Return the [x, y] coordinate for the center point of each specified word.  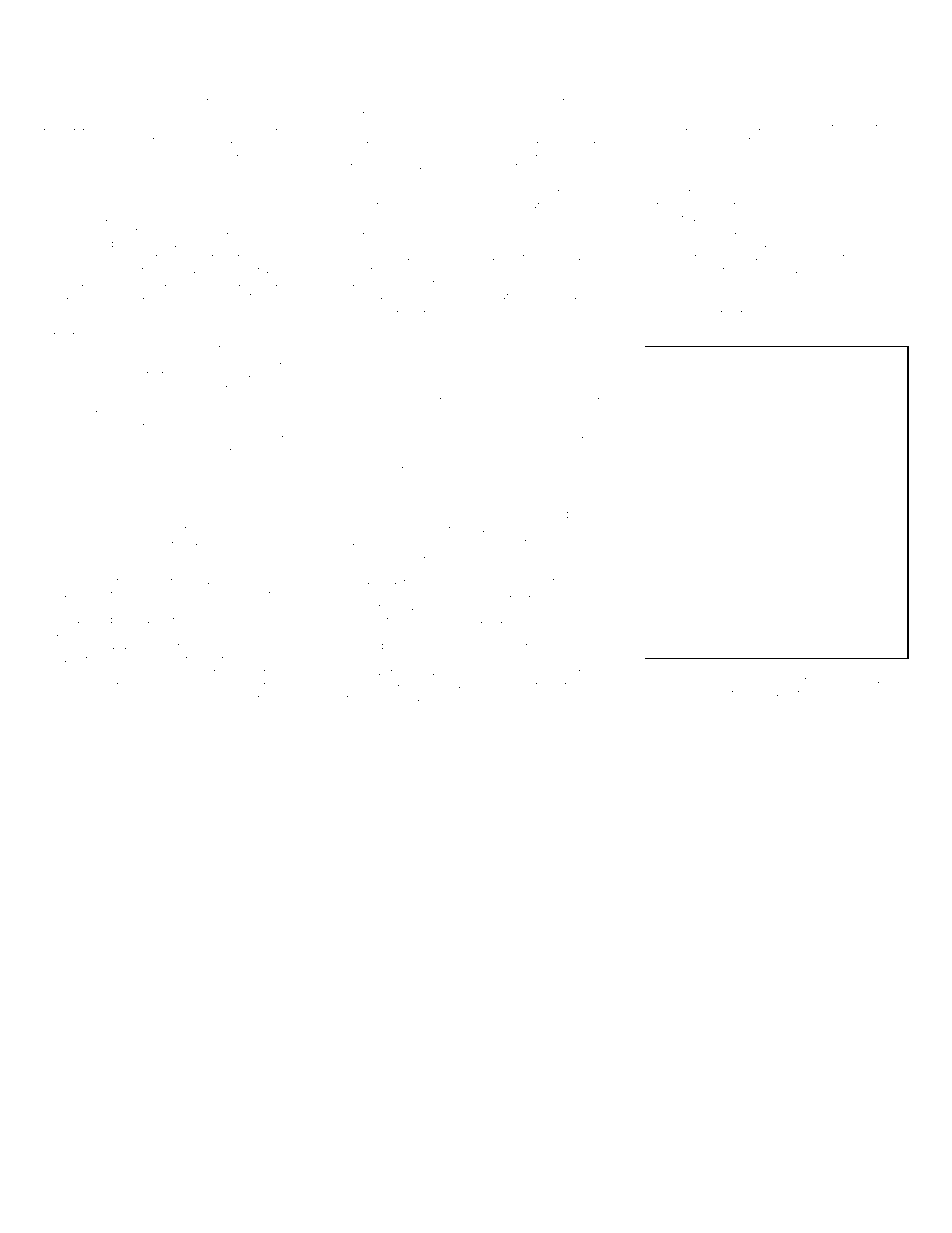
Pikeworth [145, 658]
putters [173, 413]
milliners [148, 503]
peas [141, 167]
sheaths [362, 270]
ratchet [563, 451]
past [158, 245]
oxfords [429, 399]
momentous [854, 231]
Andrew [876, 257]
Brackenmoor [433, 178]
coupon [578, 388]
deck [736, 334]
